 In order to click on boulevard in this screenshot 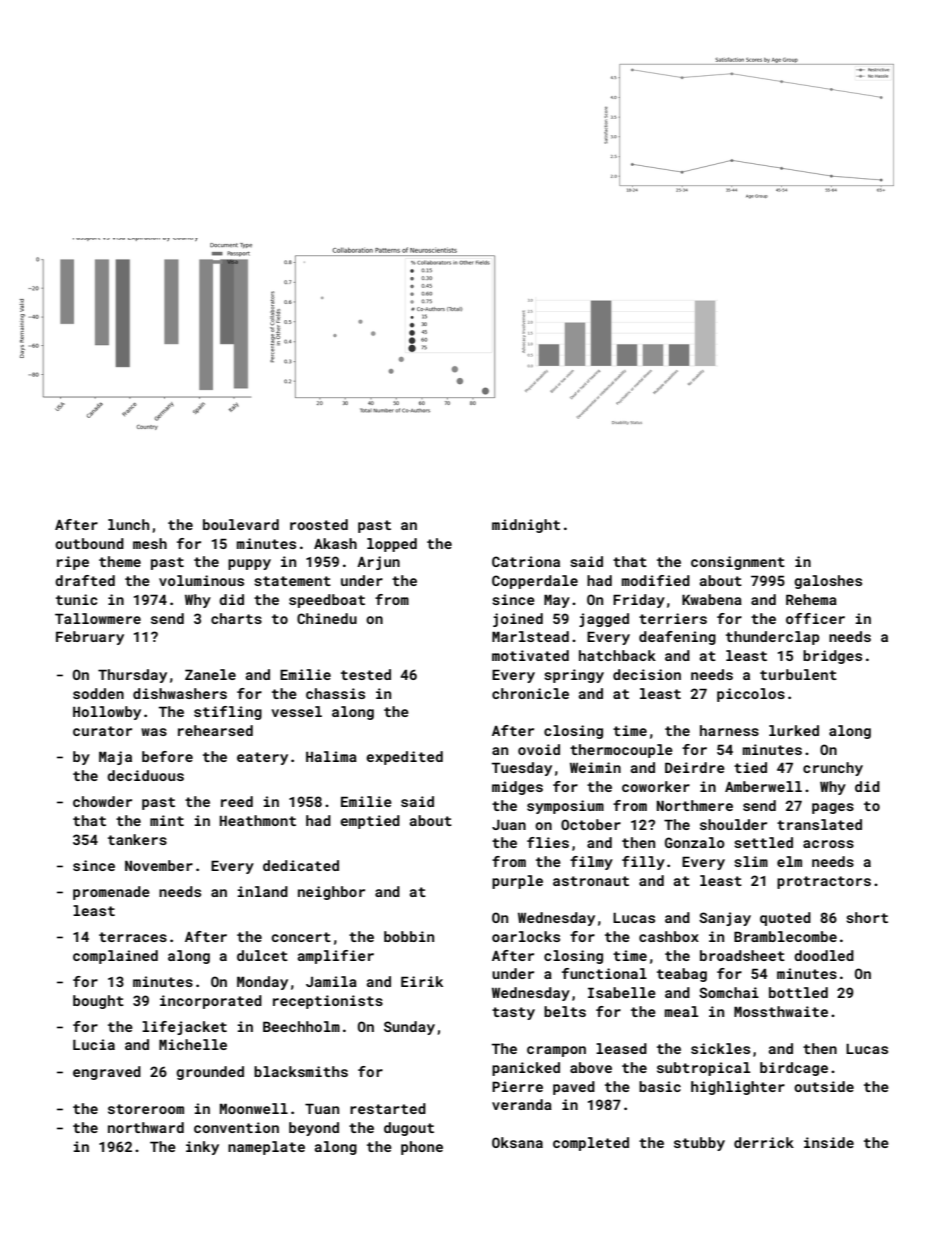, I will do `click(241, 524)`.
